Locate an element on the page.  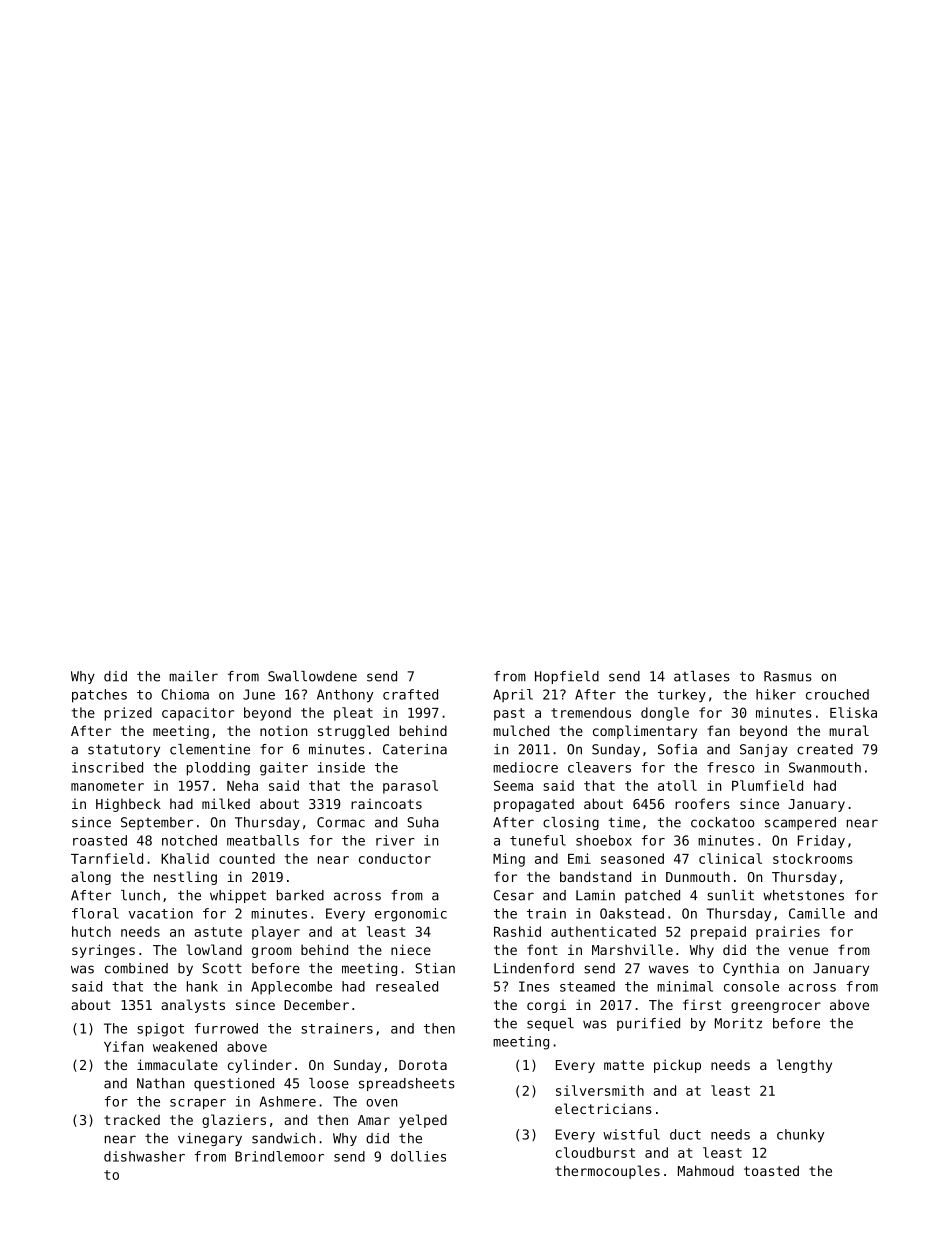
prepaid is located at coordinates (718, 933).
